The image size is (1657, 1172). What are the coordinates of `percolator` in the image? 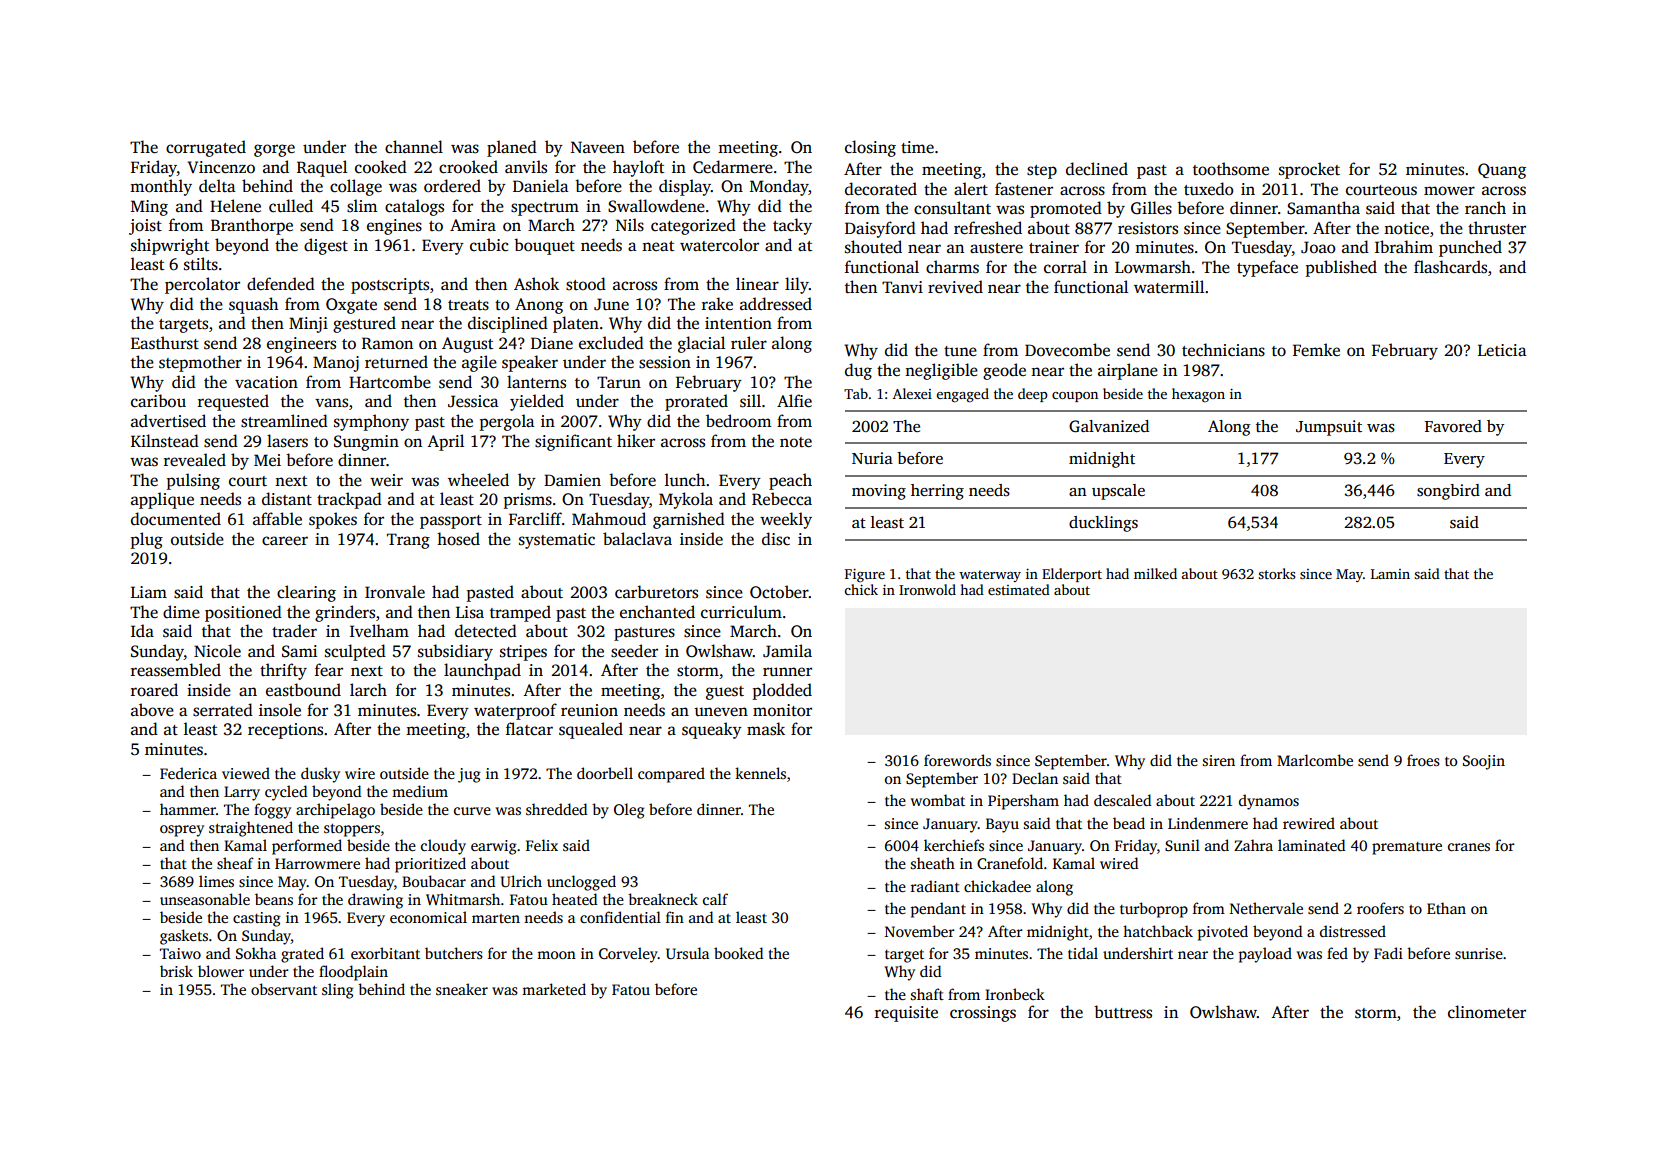 It's located at (202, 285).
